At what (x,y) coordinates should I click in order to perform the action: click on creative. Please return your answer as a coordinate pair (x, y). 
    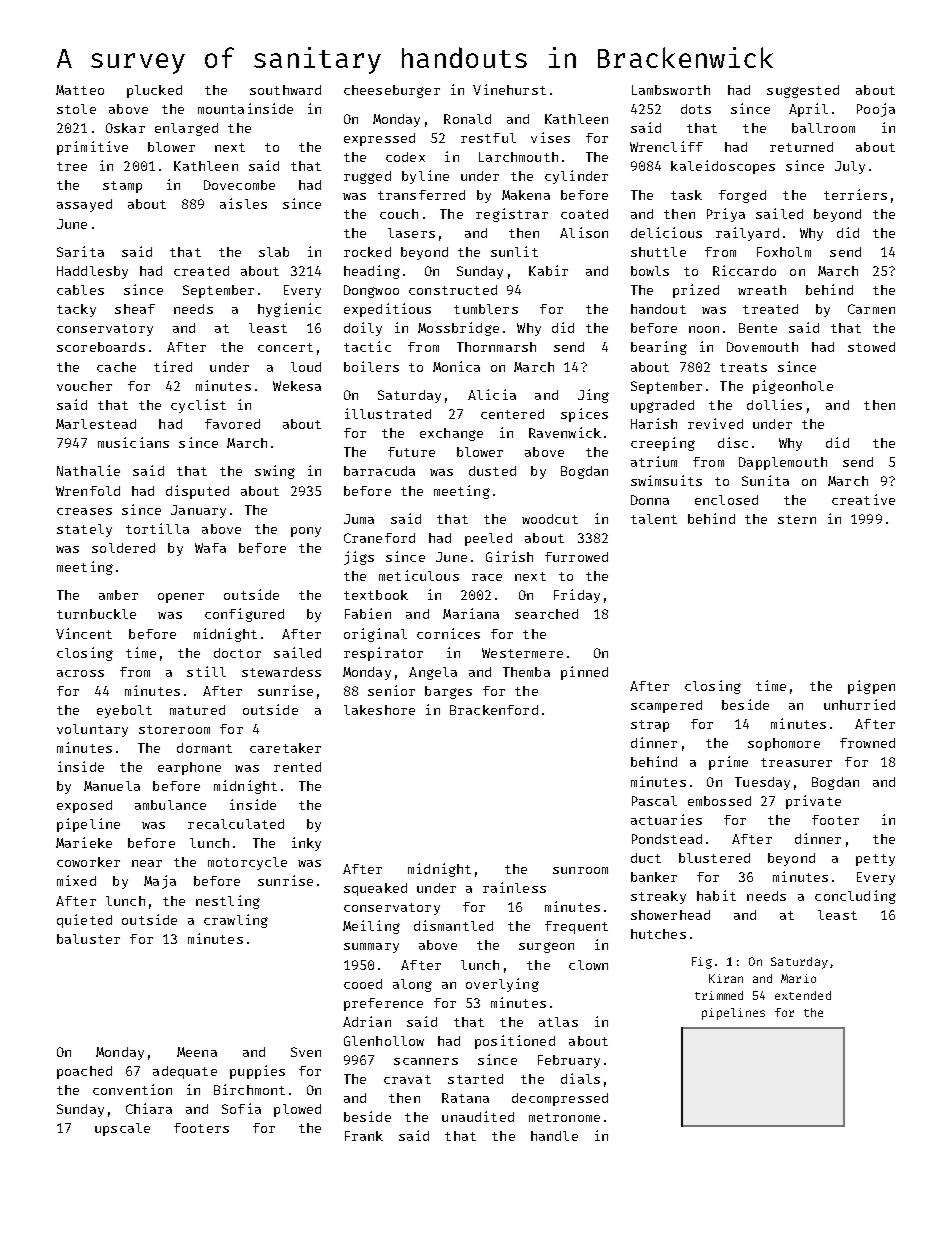
    Looking at the image, I should click on (863, 499).
